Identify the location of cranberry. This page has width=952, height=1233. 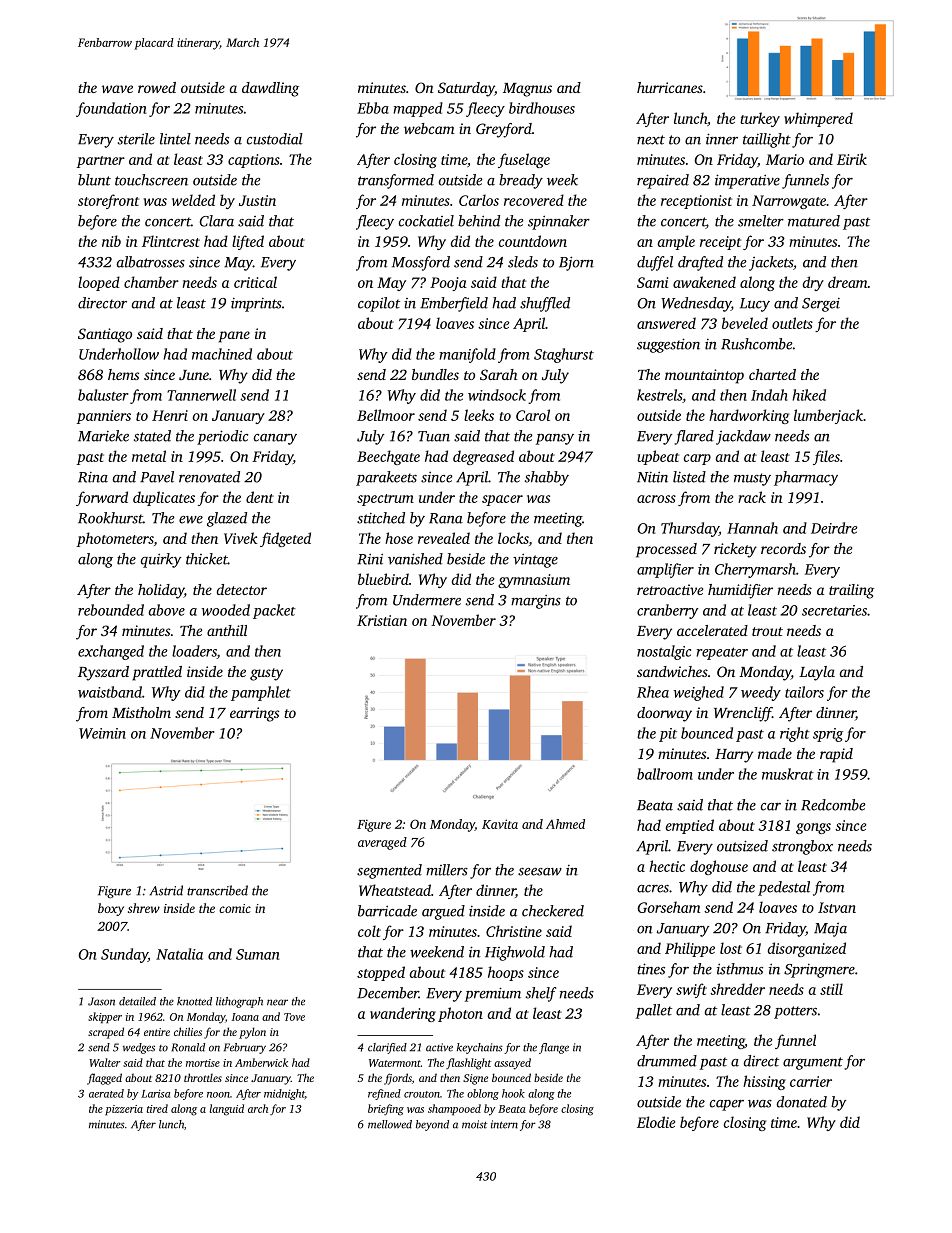
(668, 611).
